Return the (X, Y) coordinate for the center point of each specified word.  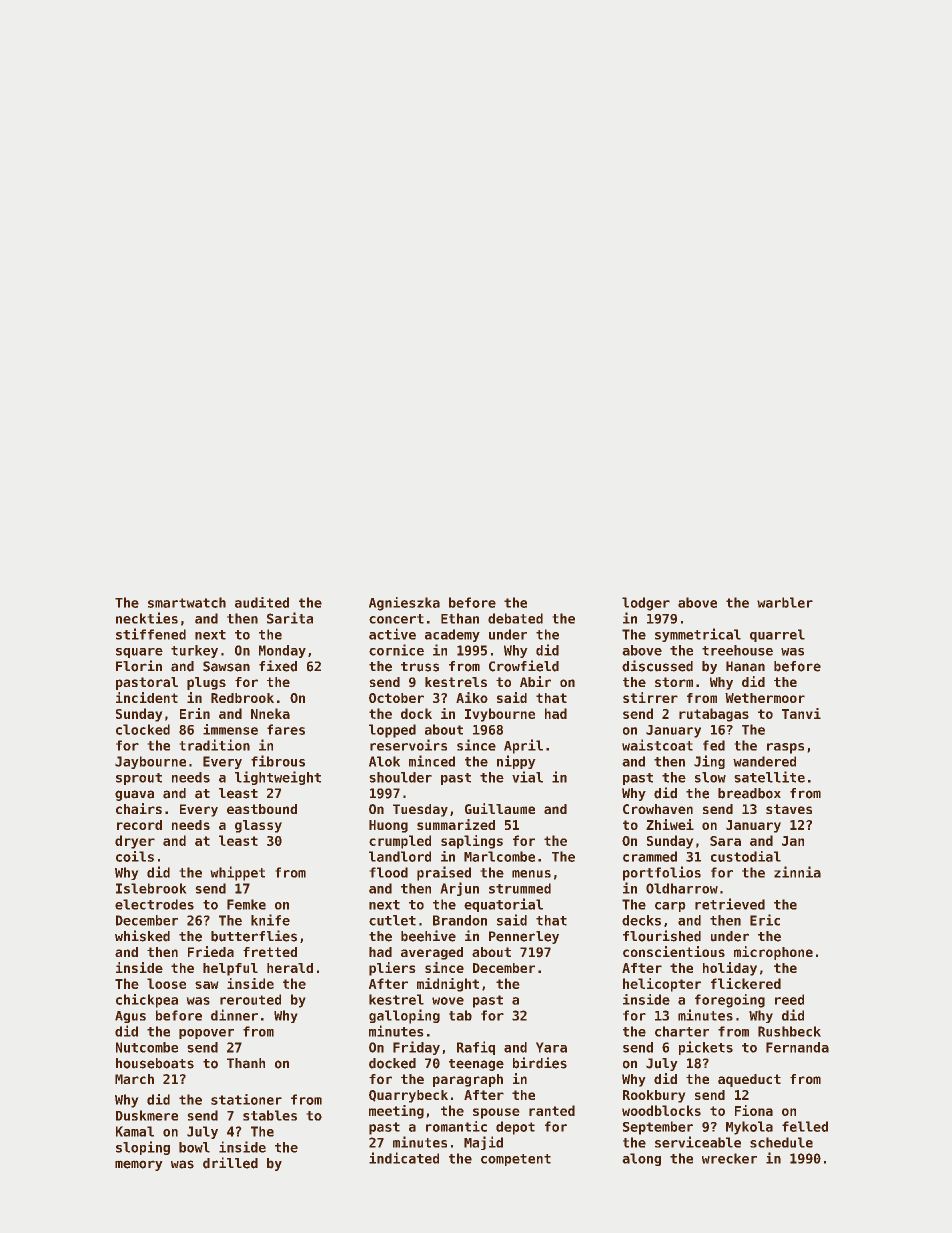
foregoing (730, 1001)
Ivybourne (500, 715)
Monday (282, 651)
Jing (709, 762)
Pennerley (524, 937)
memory (138, 1166)
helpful (230, 969)
